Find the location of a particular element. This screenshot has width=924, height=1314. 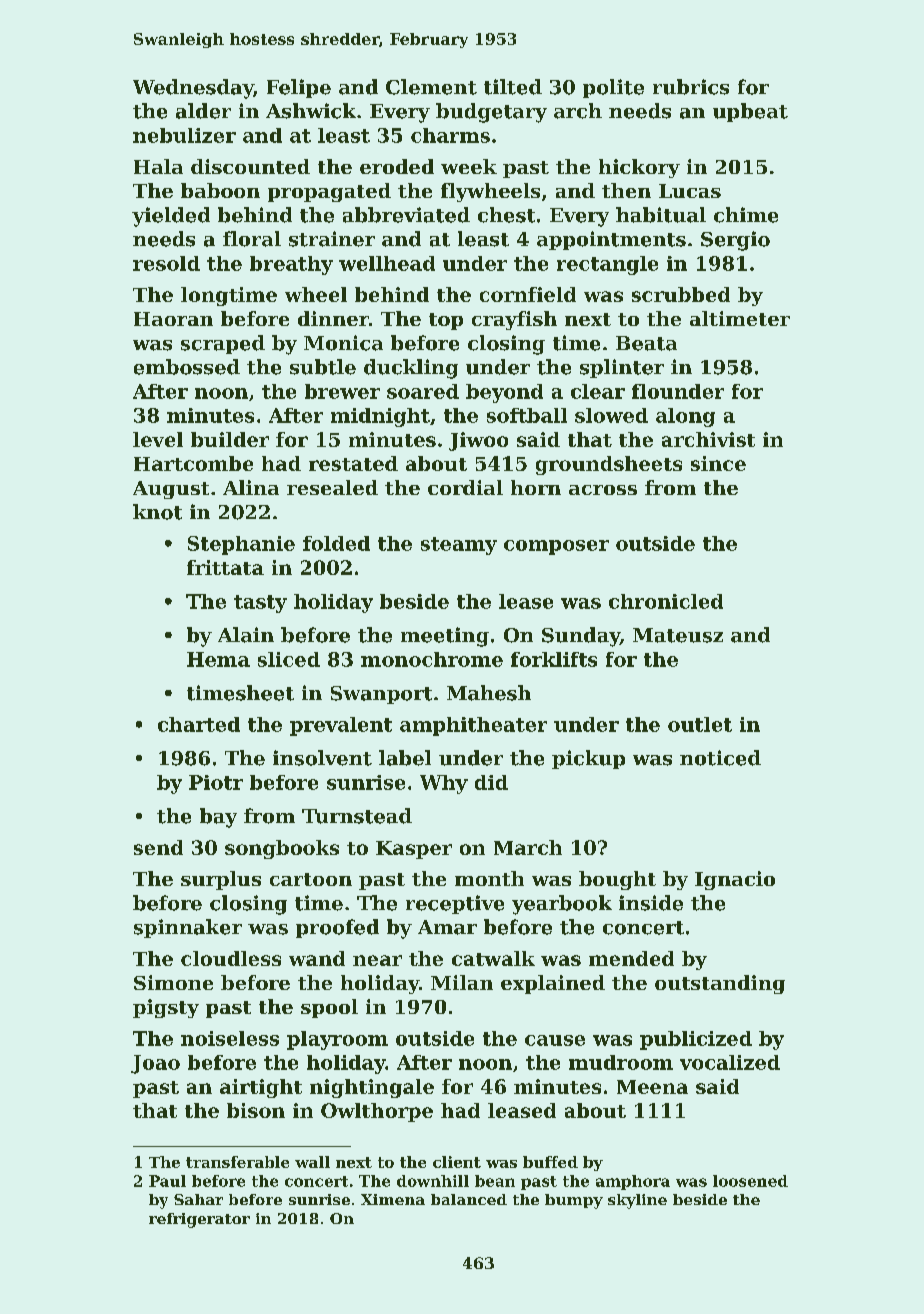

level is located at coordinates (158, 439).
